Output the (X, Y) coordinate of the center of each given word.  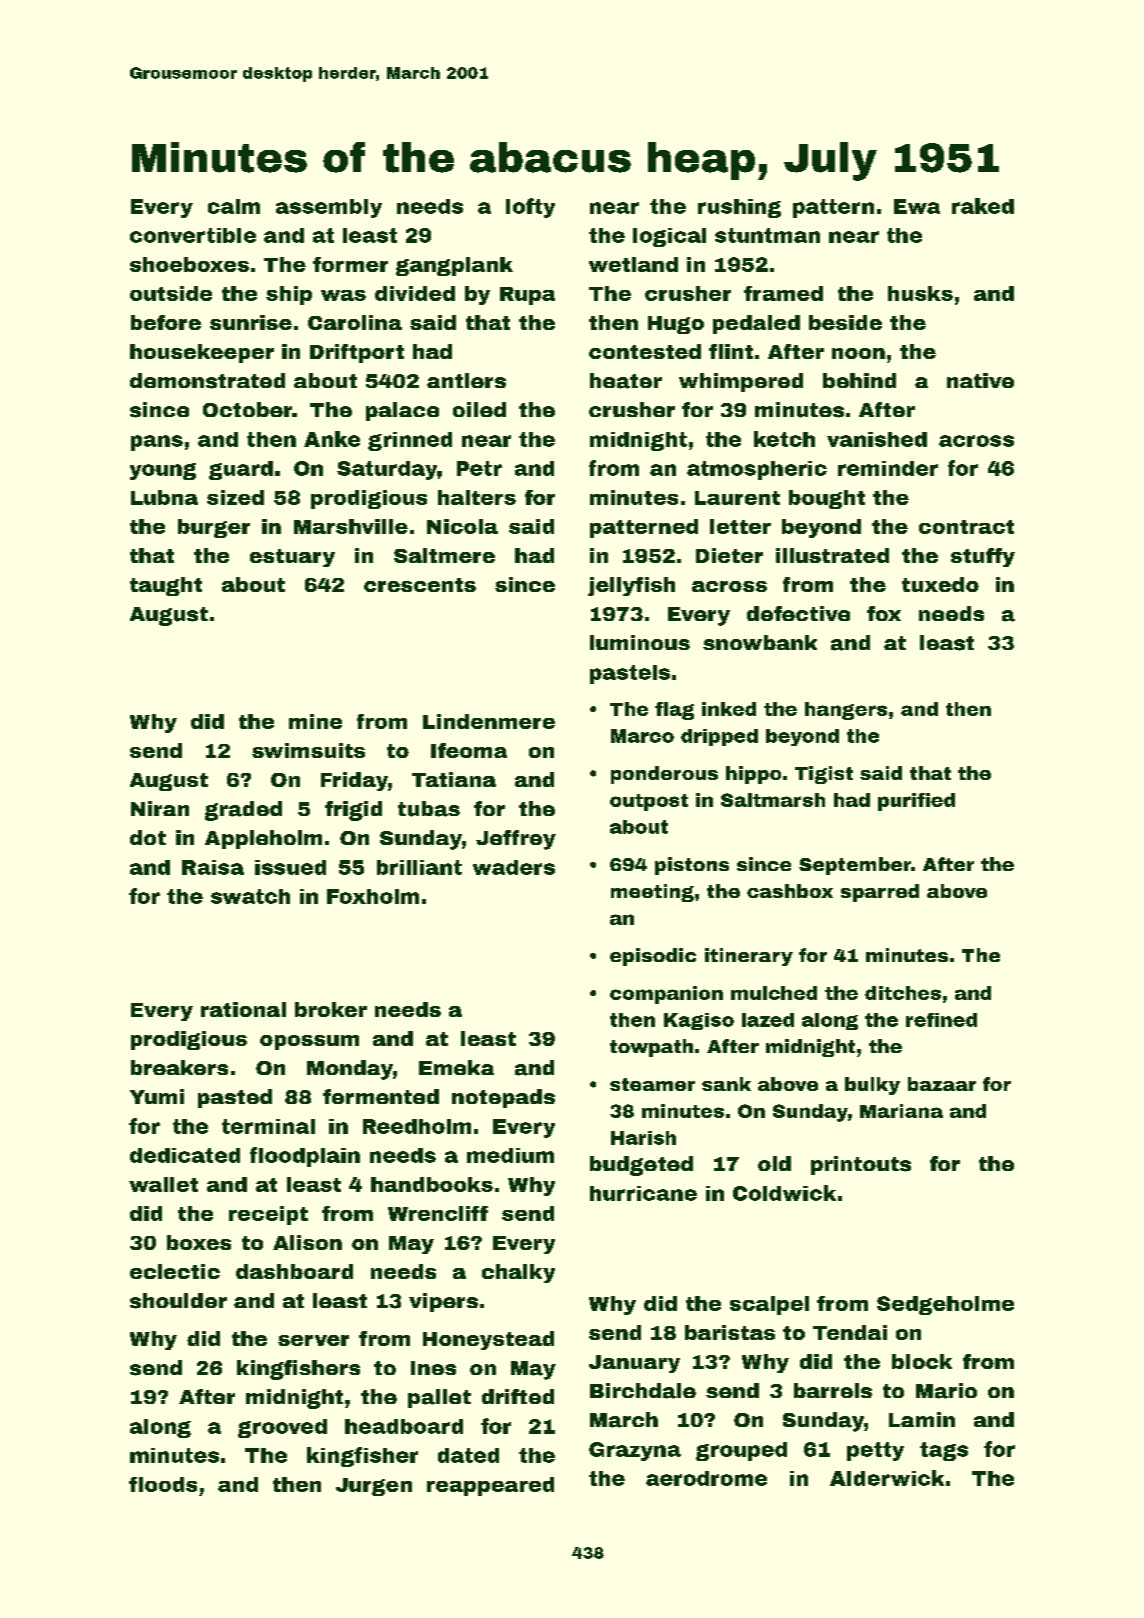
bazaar (942, 1084)
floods (163, 1484)
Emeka (456, 1067)
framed (783, 293)
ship (289, 295)
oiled (479, 409)
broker (331, 1009)
